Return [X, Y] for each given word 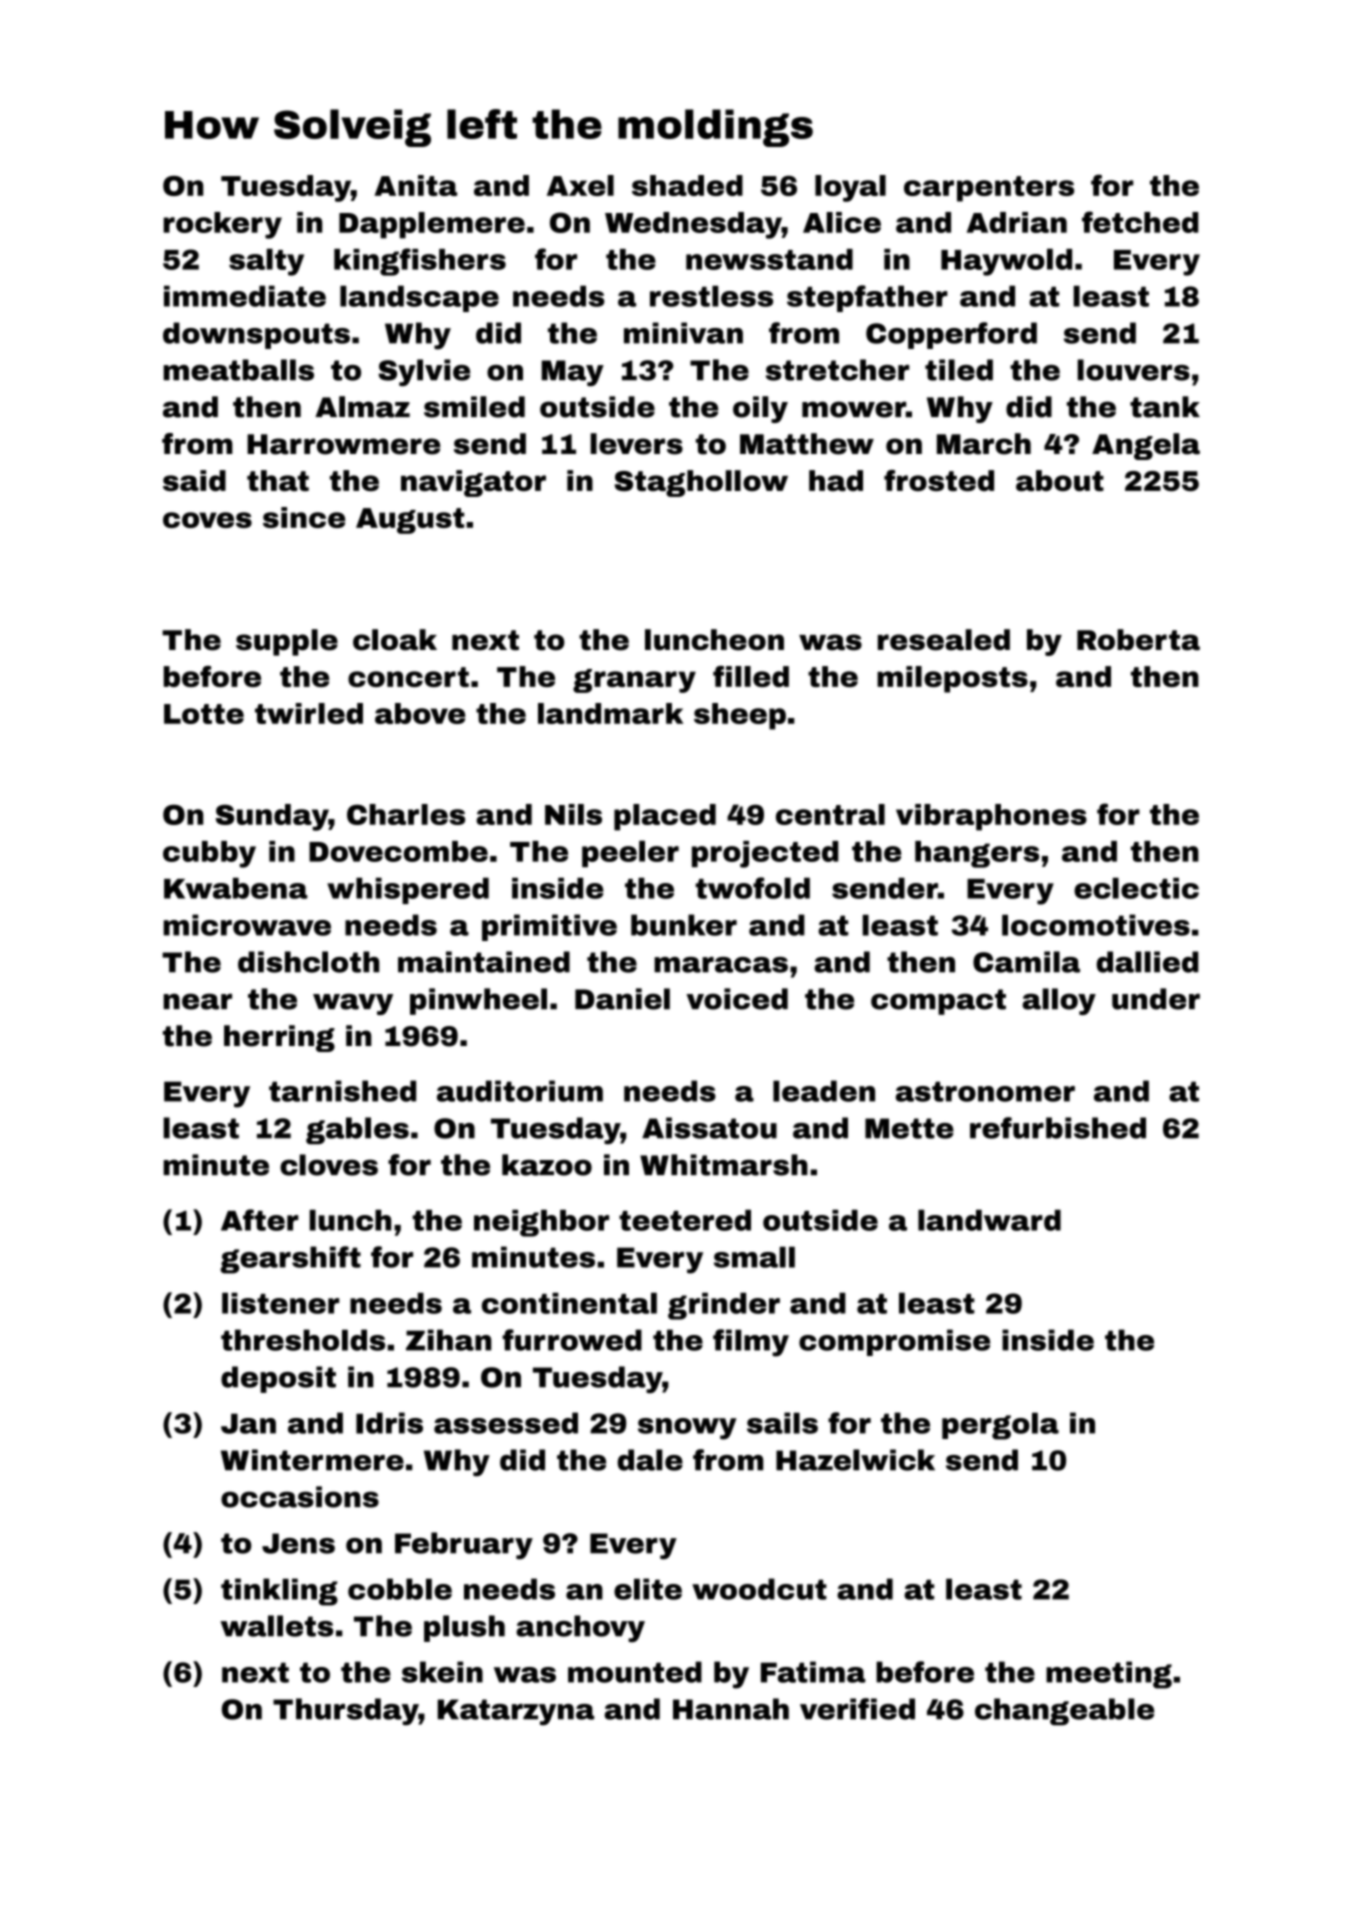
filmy [751, 1343]
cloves [329, 1165]
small [754, 1257]
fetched [1140, 222]
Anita [415, 185]
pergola [1000, 1426]
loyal [850, 188]
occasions [300, 1497]
